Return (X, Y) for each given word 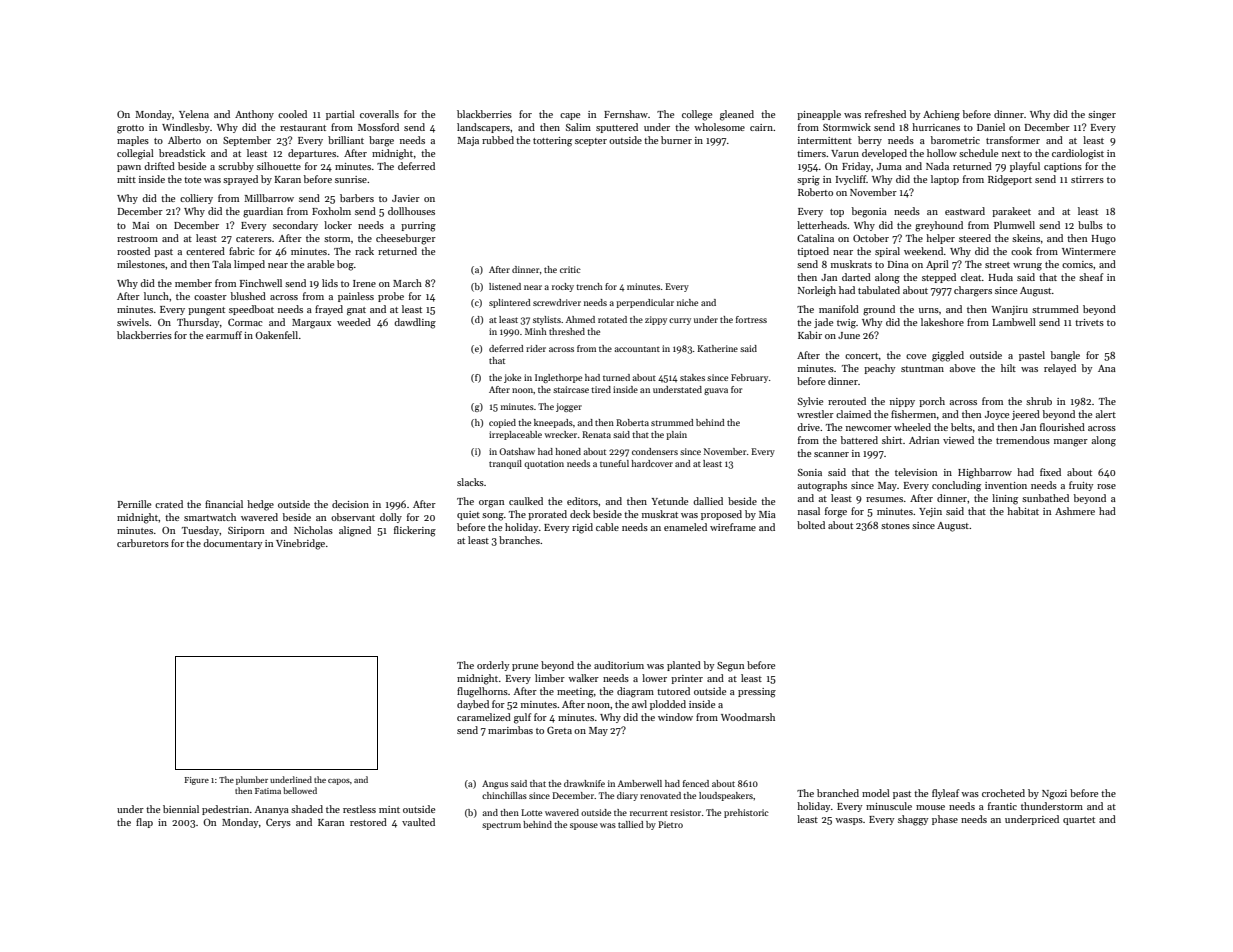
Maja (468, 141)
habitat (1023, 511)
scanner (831, 454)
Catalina (815, 238)
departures (312, 154)
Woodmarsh (748, 717)
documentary (232, 544)
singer (1102, 116)
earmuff (224, 335)
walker (583, 678)
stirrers (1087, 179)
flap (144, 823)
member (193, 283)
